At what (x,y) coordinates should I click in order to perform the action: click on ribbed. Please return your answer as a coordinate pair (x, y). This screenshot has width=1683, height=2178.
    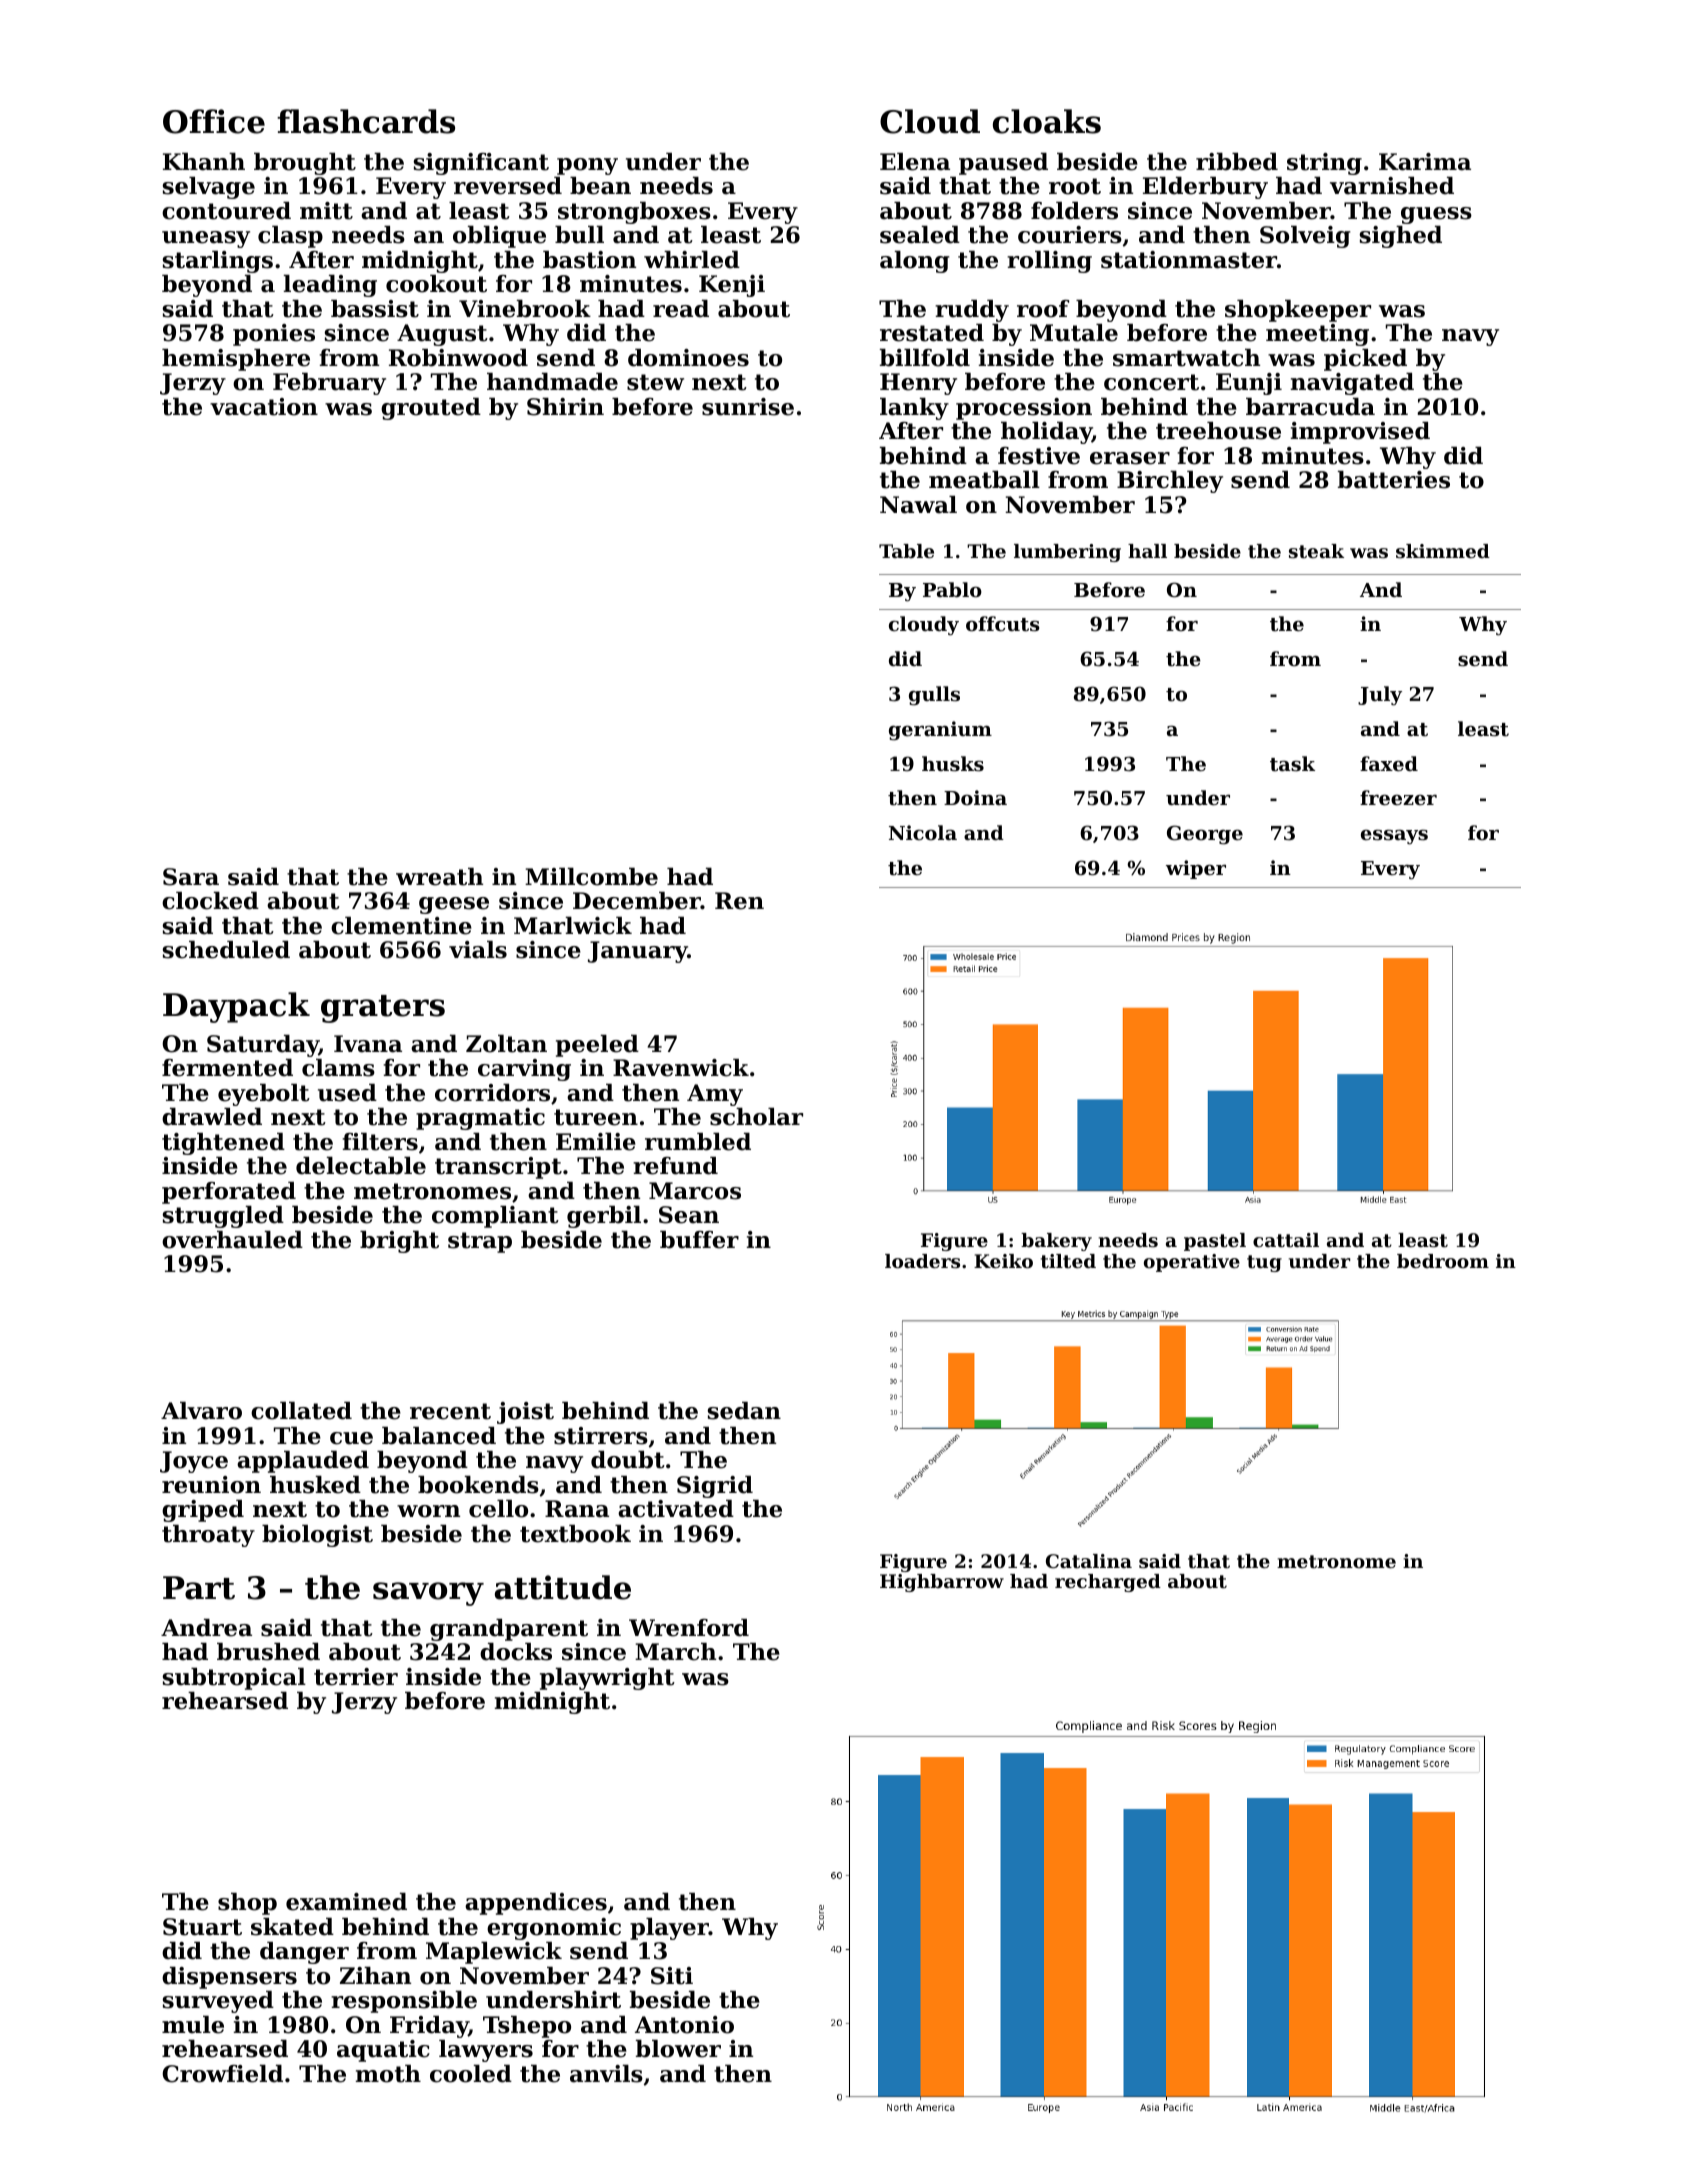
    Looking at the image, I should click on (1237, 162).
